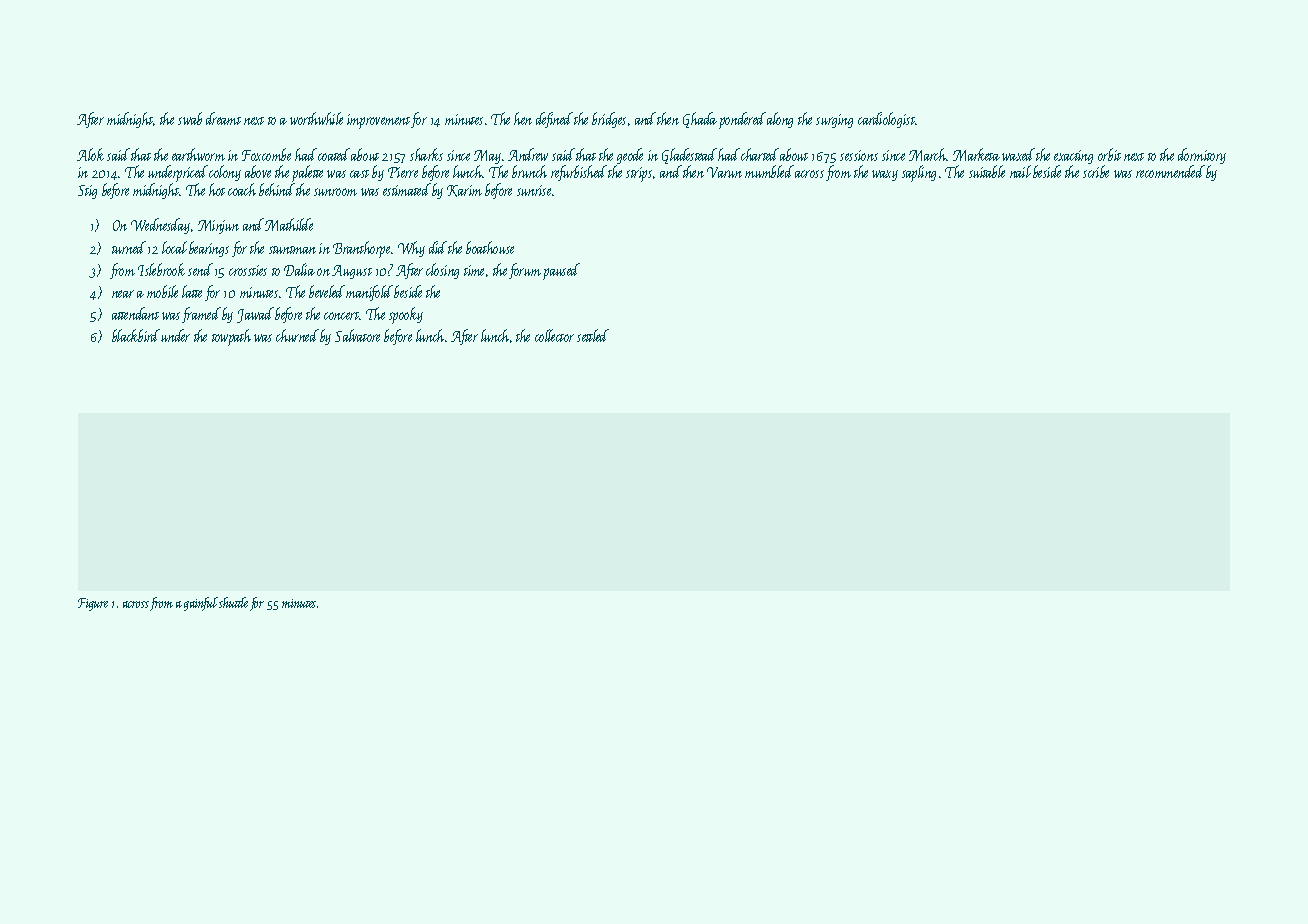  Describe the element at coordinates (406, 315) in the screenshot. I see `spooky` at that location.
